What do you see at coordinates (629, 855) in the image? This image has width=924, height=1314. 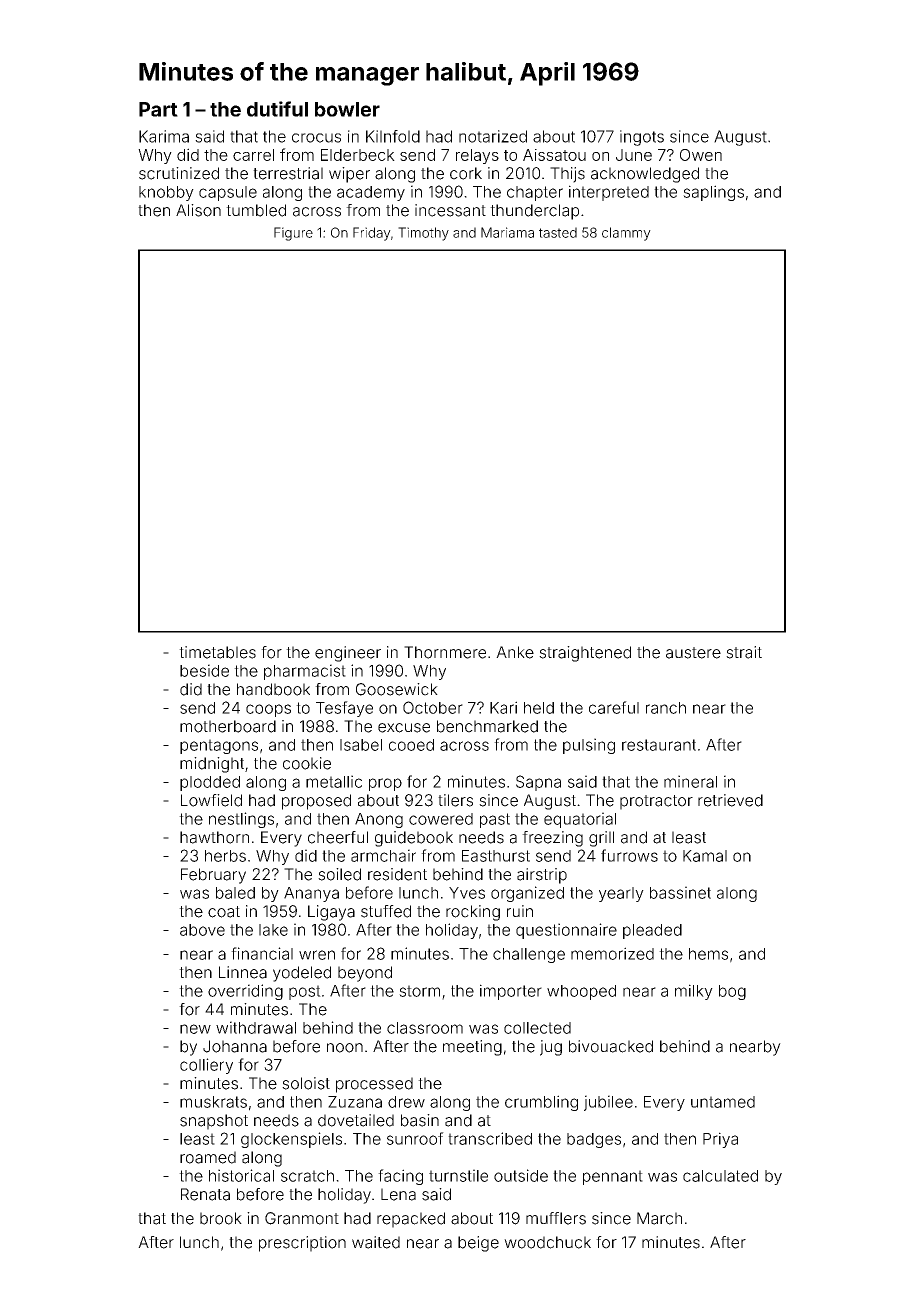 I see `furrows` at bounding box center [629, 855].
